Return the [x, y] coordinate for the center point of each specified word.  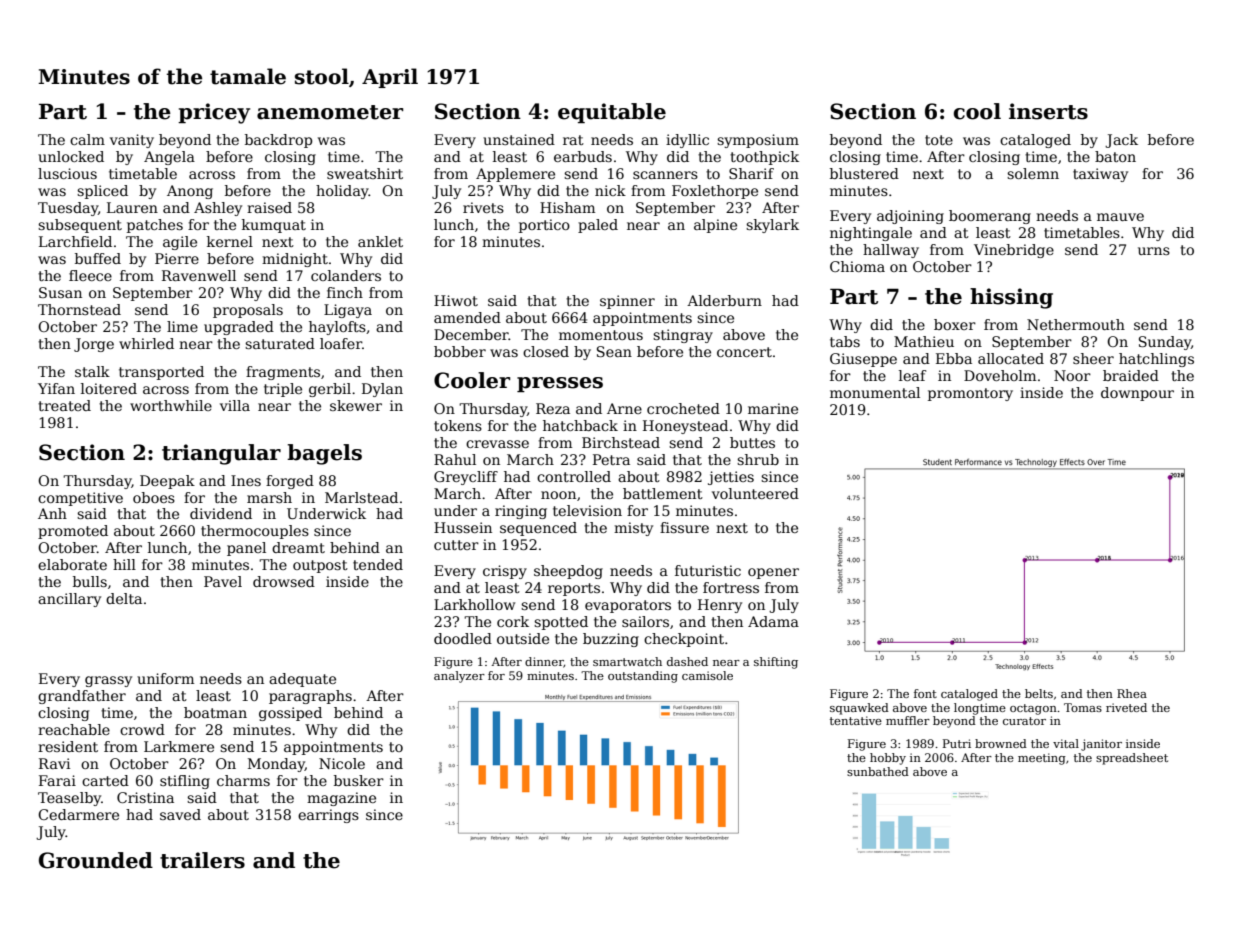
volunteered [755, 493]
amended [467, 317]
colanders [346, 275]
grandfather [82, 697]
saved [180, 814]
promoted [73, 532]
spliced [102, 192]
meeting [1042, 759]
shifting [776, 663]
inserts [1048, 111]
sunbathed [878, 771]
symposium [758, 141]
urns [1154, 251]
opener [773, 573]
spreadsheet [1132, 759]
